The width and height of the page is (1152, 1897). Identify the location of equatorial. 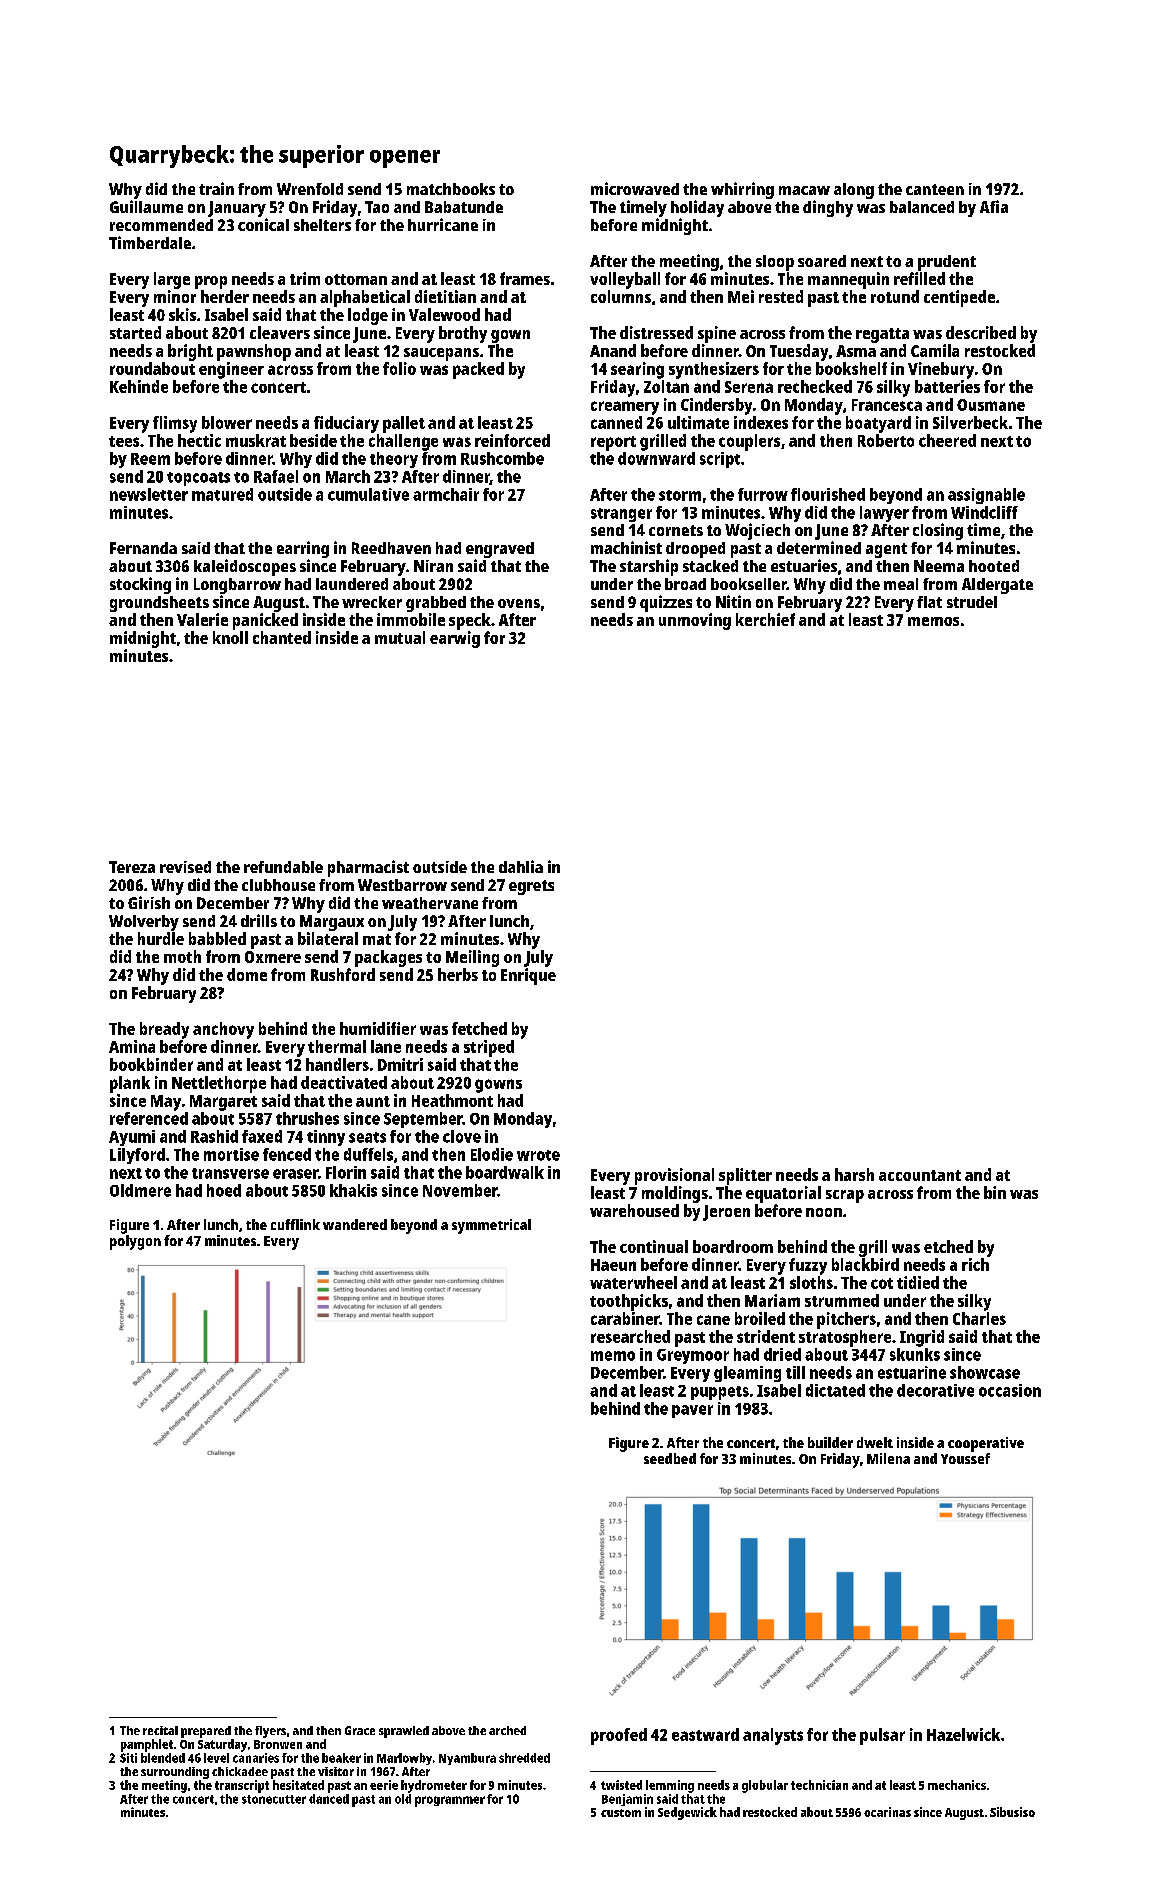
(783, 1194).
